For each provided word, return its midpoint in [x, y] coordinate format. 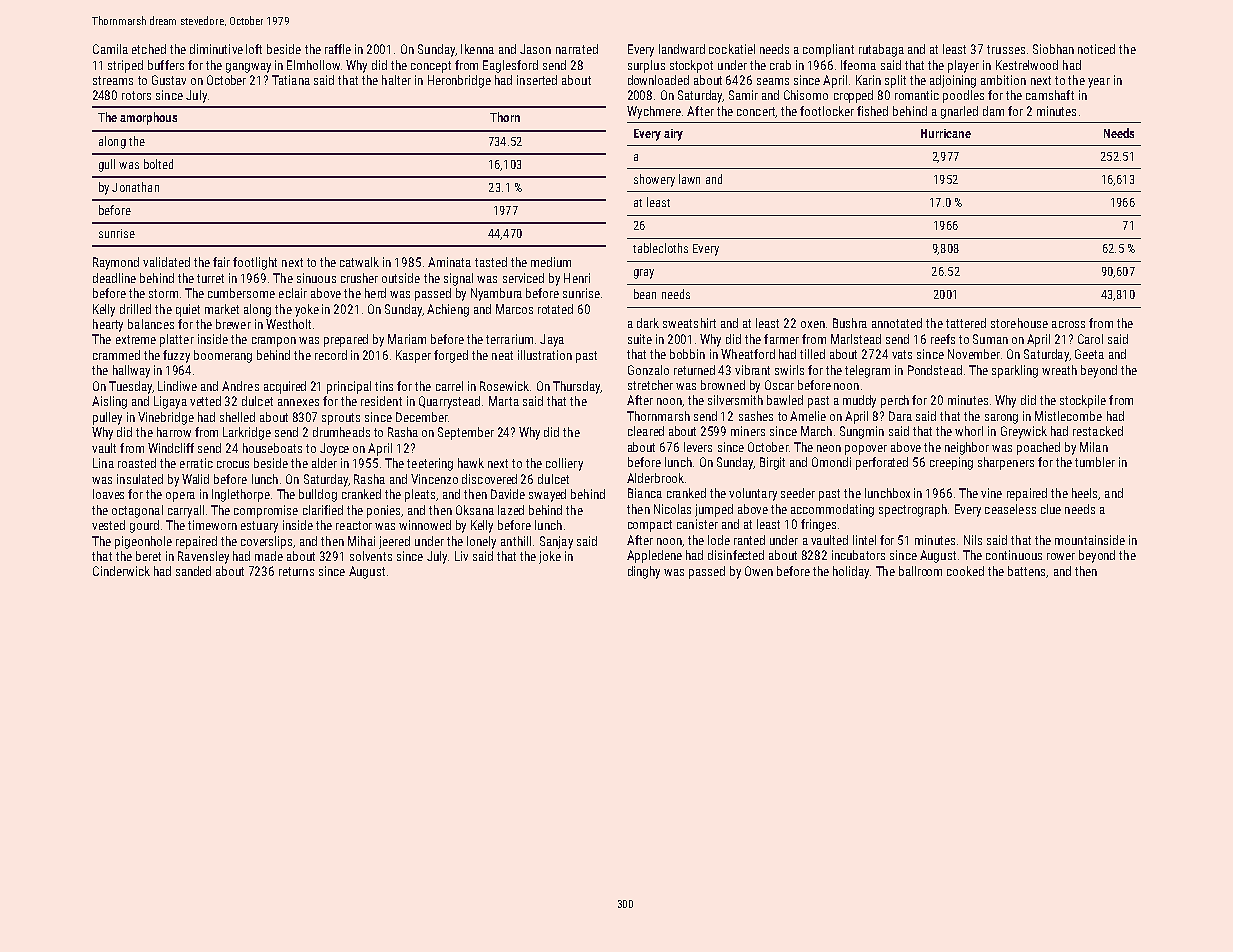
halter [396, 80]
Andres [240, 386]
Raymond [116, 263]
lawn [689, 179]
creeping [951, 463]
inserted [537, 80]
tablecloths [660, 248]
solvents [371, 556]
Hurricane [946, 133]
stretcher [650, 385]
